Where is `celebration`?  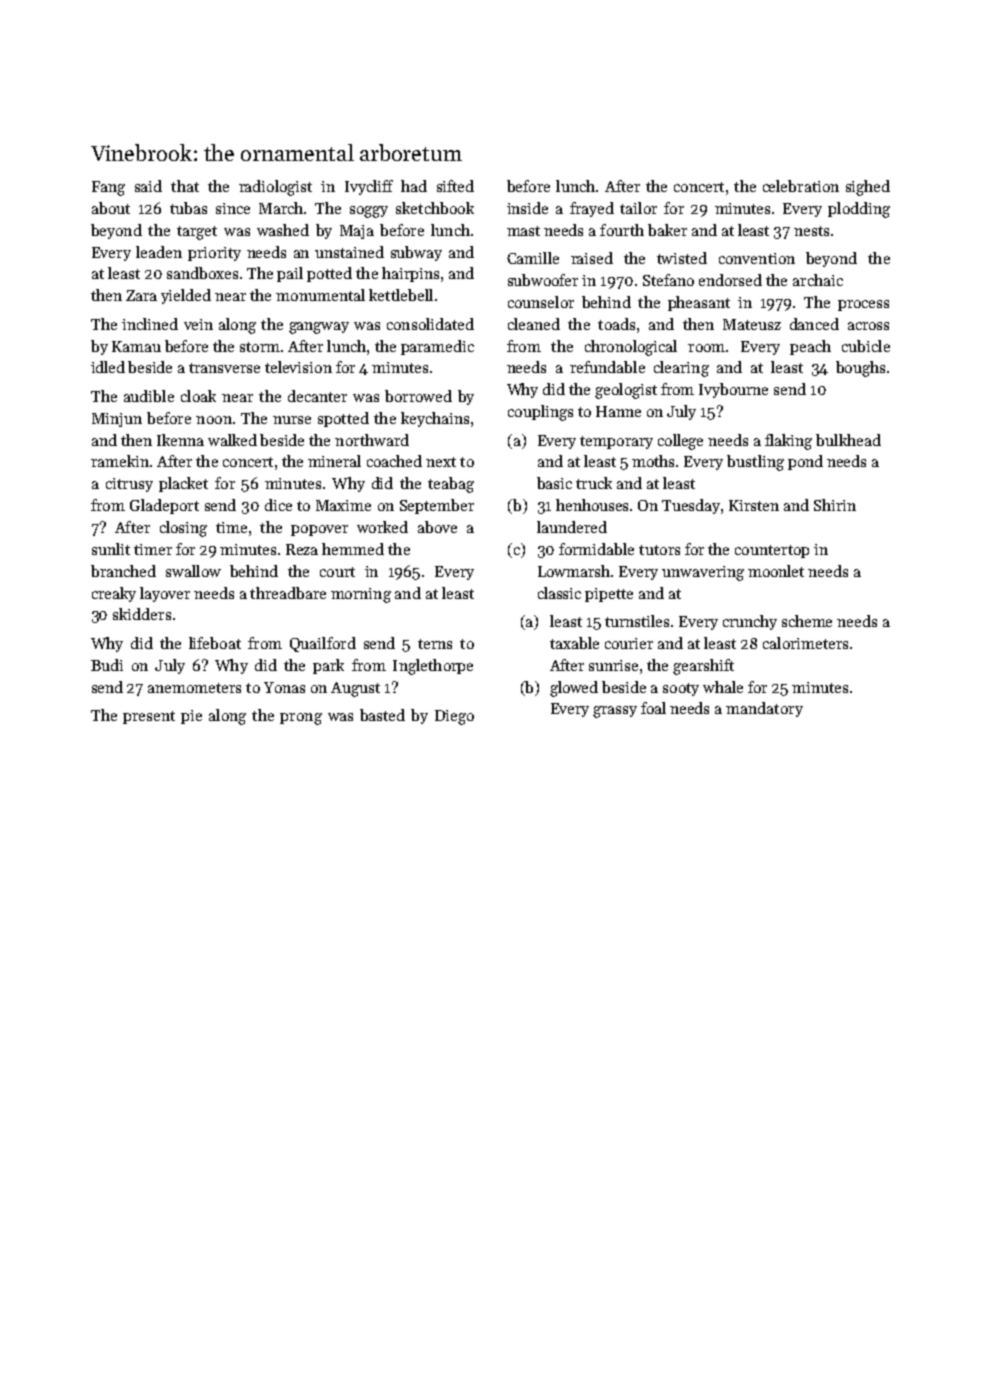
celebration is located at coordinates (801, 186).
